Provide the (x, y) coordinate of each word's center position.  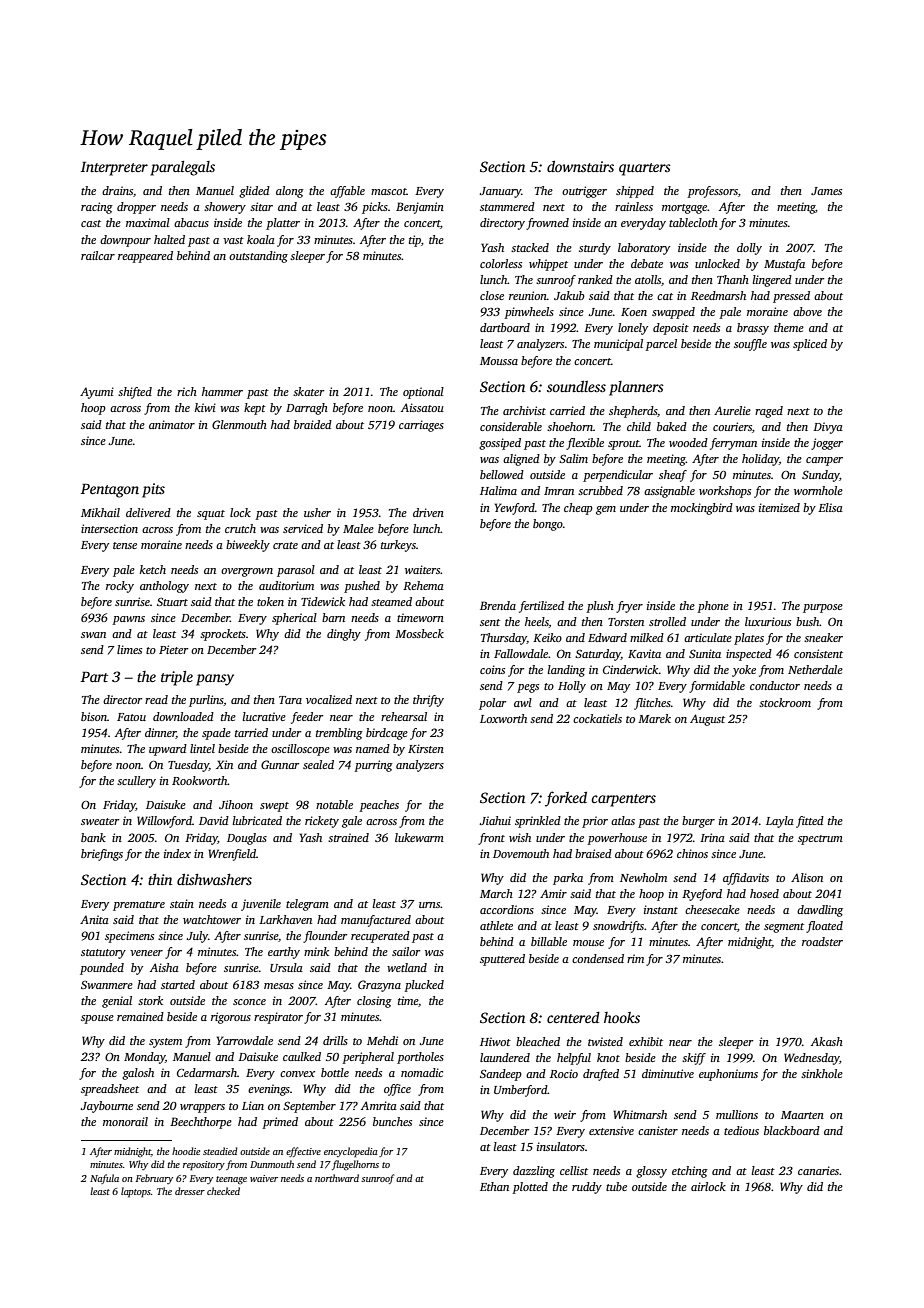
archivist (524, 410)
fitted (810, 822)
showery (225, 208)
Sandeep (501, 1075)
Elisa (830, 507)
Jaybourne (107, 1107)
